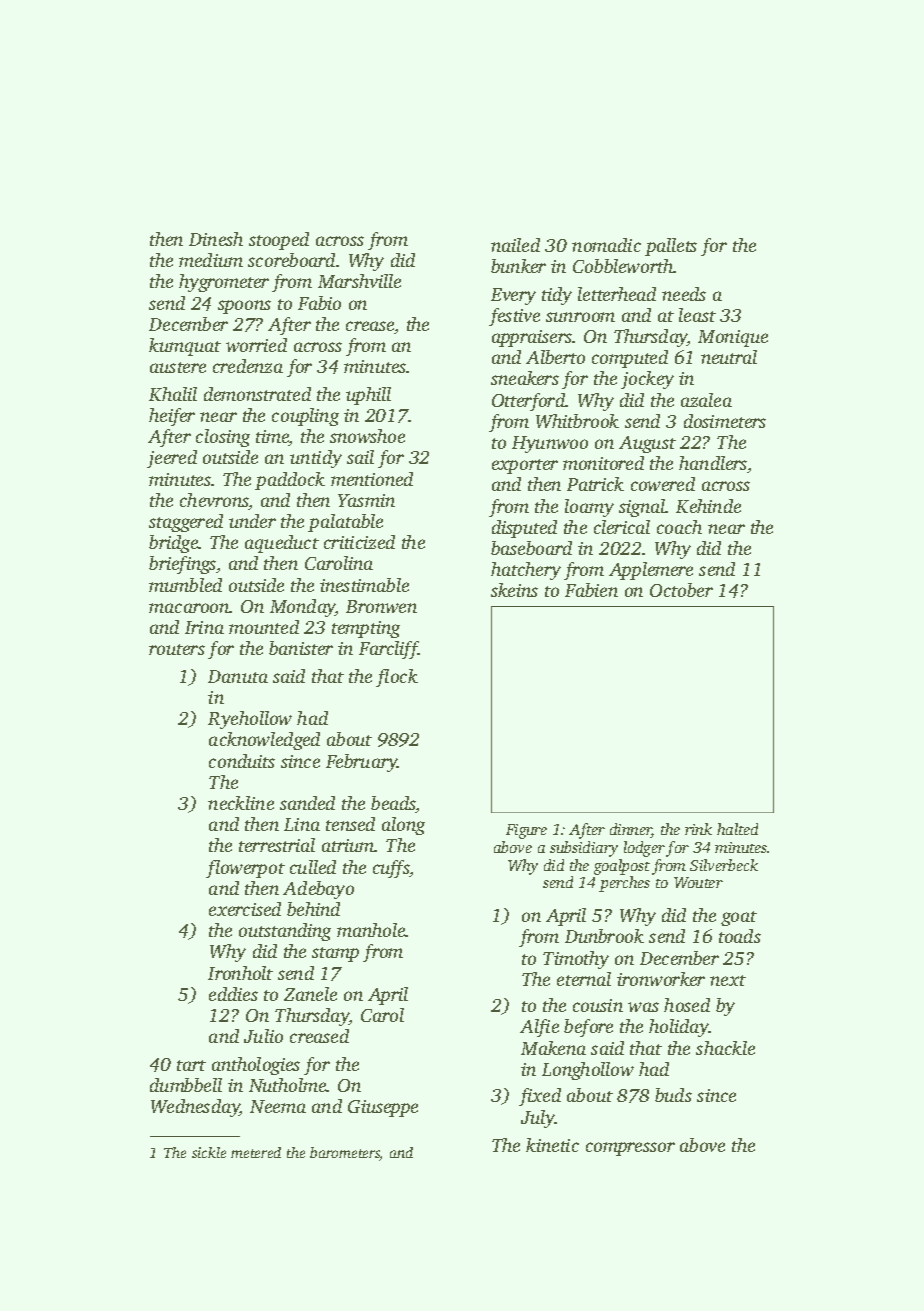 Image resolution: width=924 pixels, height=1311 pixels. What do you see at coordinates (204, 627) in the screenshot?
I see `Irina` at bounding box center [204, 627].
